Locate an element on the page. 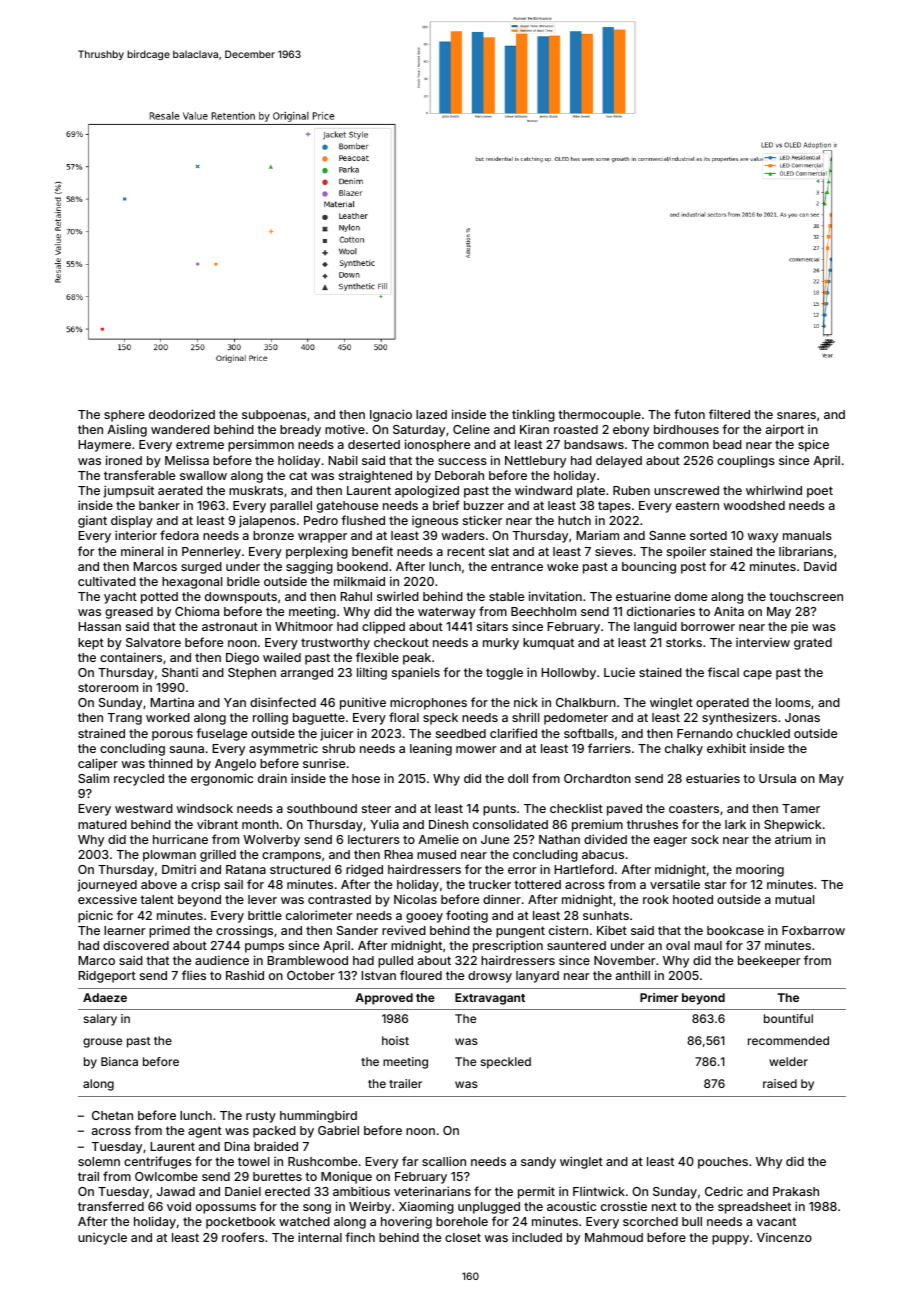  Istvan is located at coordinates (378, 975).
